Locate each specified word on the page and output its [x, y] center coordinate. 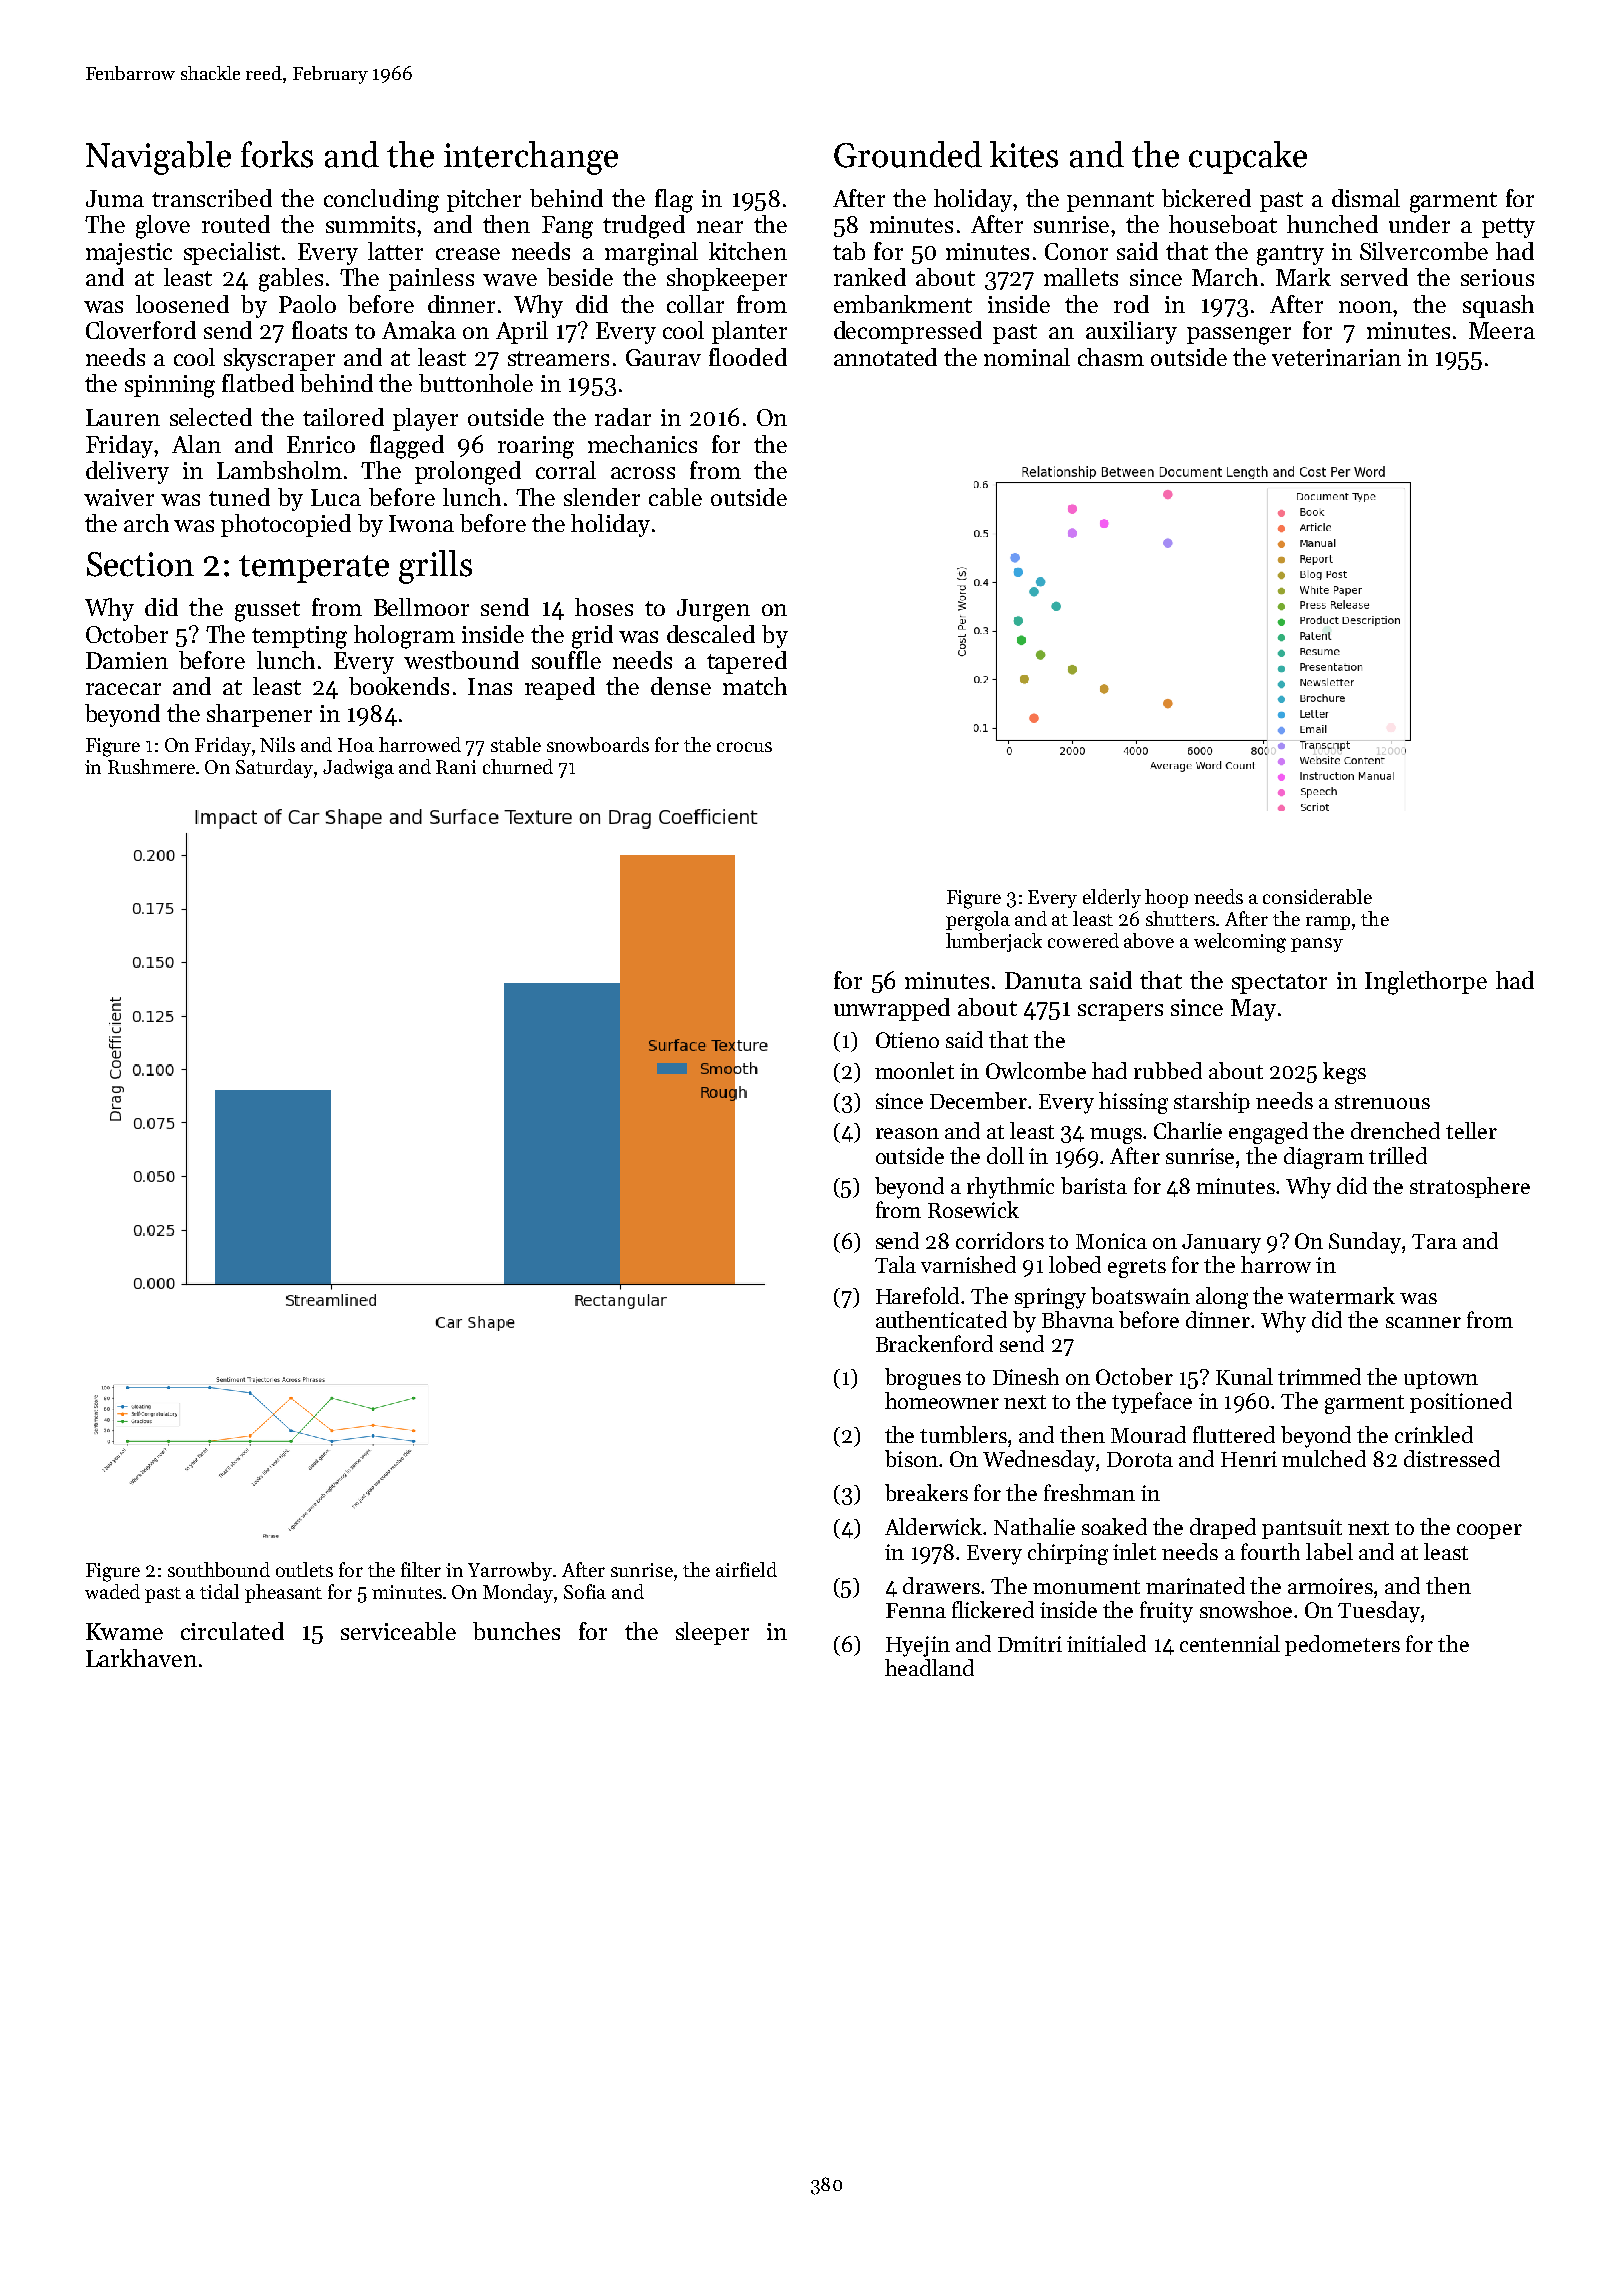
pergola [978, 921]
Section [140, 564]
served [1374, 277]
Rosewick [973, 1209]
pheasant [283, 1593]
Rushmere [151, 766]
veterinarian [1336, 357]
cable [675, 497]
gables [291, 280]
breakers [926, 1492]
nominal [1027, 357]
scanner [1423, 1322]
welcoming [1240, 943]
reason [907, 1133]
